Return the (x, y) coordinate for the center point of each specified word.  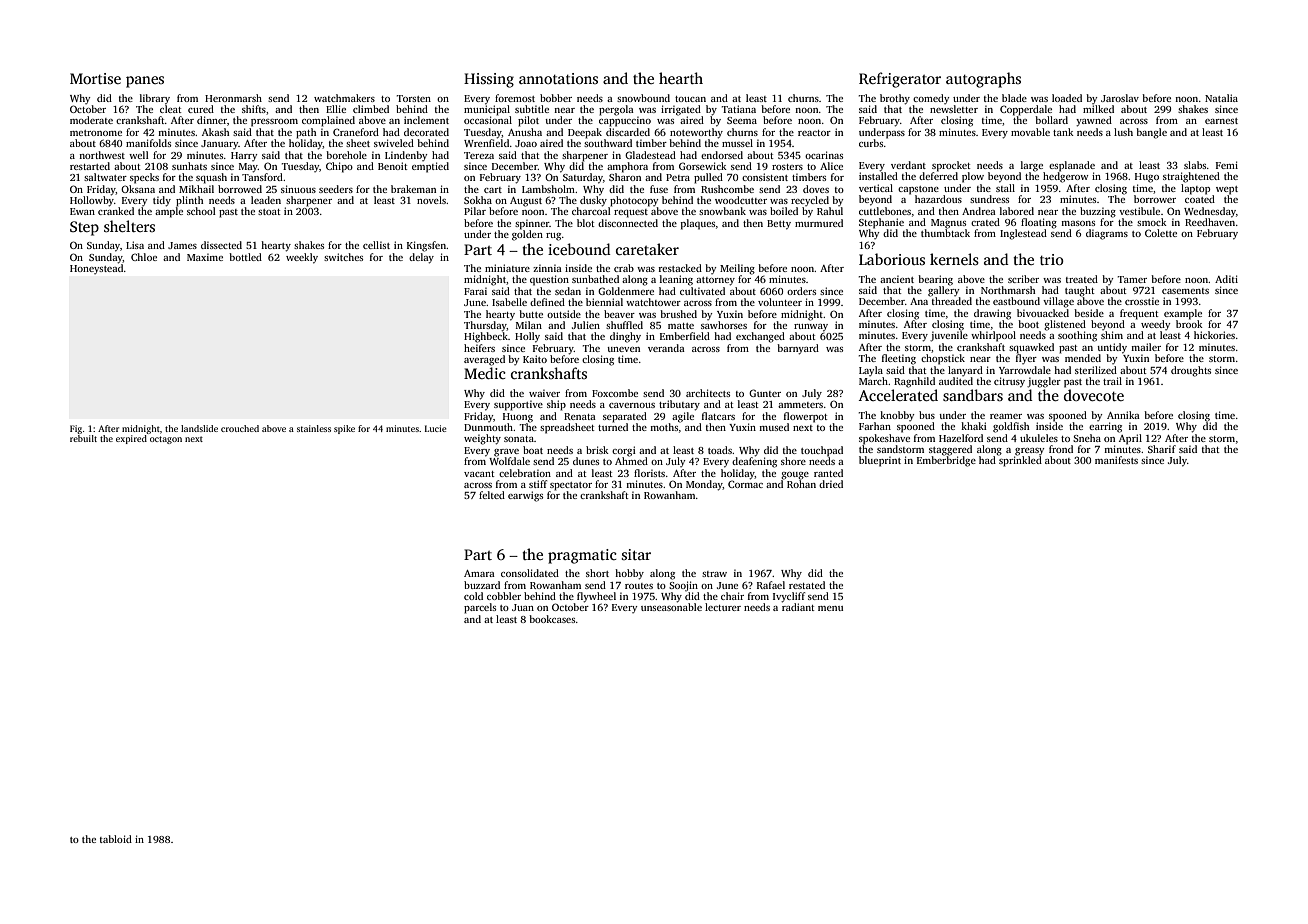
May (248, 168)
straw (714, 574)
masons (1078, 223)
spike (344, 429)
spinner (532, 224)
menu (830, 608)
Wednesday (1210, 212)
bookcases (552, 619)
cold (473, 596)
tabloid (116, 839)
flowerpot (806, 417)
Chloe (144, 257)
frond (1061, 449)
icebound (579, 249)
